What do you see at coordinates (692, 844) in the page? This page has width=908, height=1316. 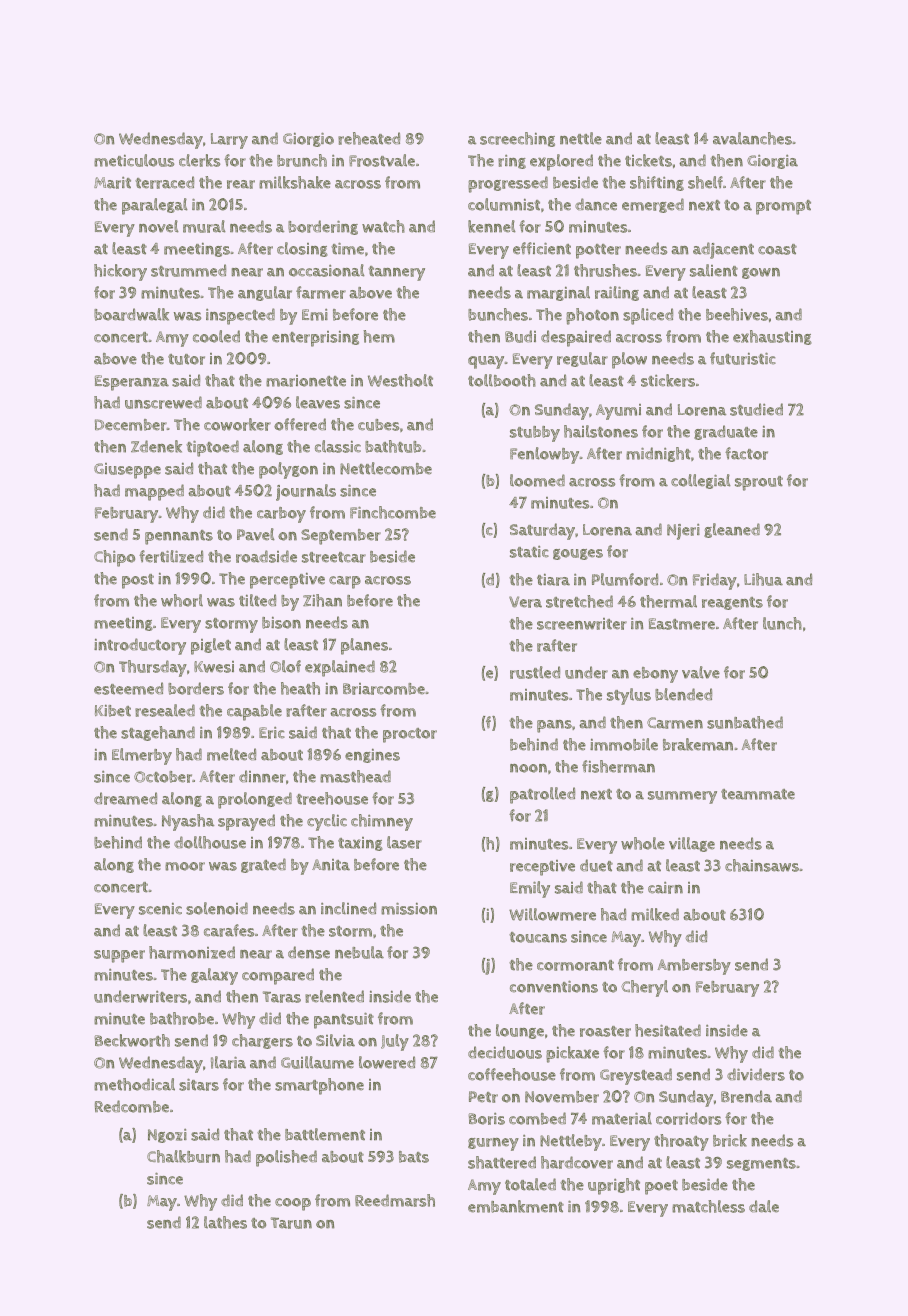 I see `village` at bounding box center [692, 844].
